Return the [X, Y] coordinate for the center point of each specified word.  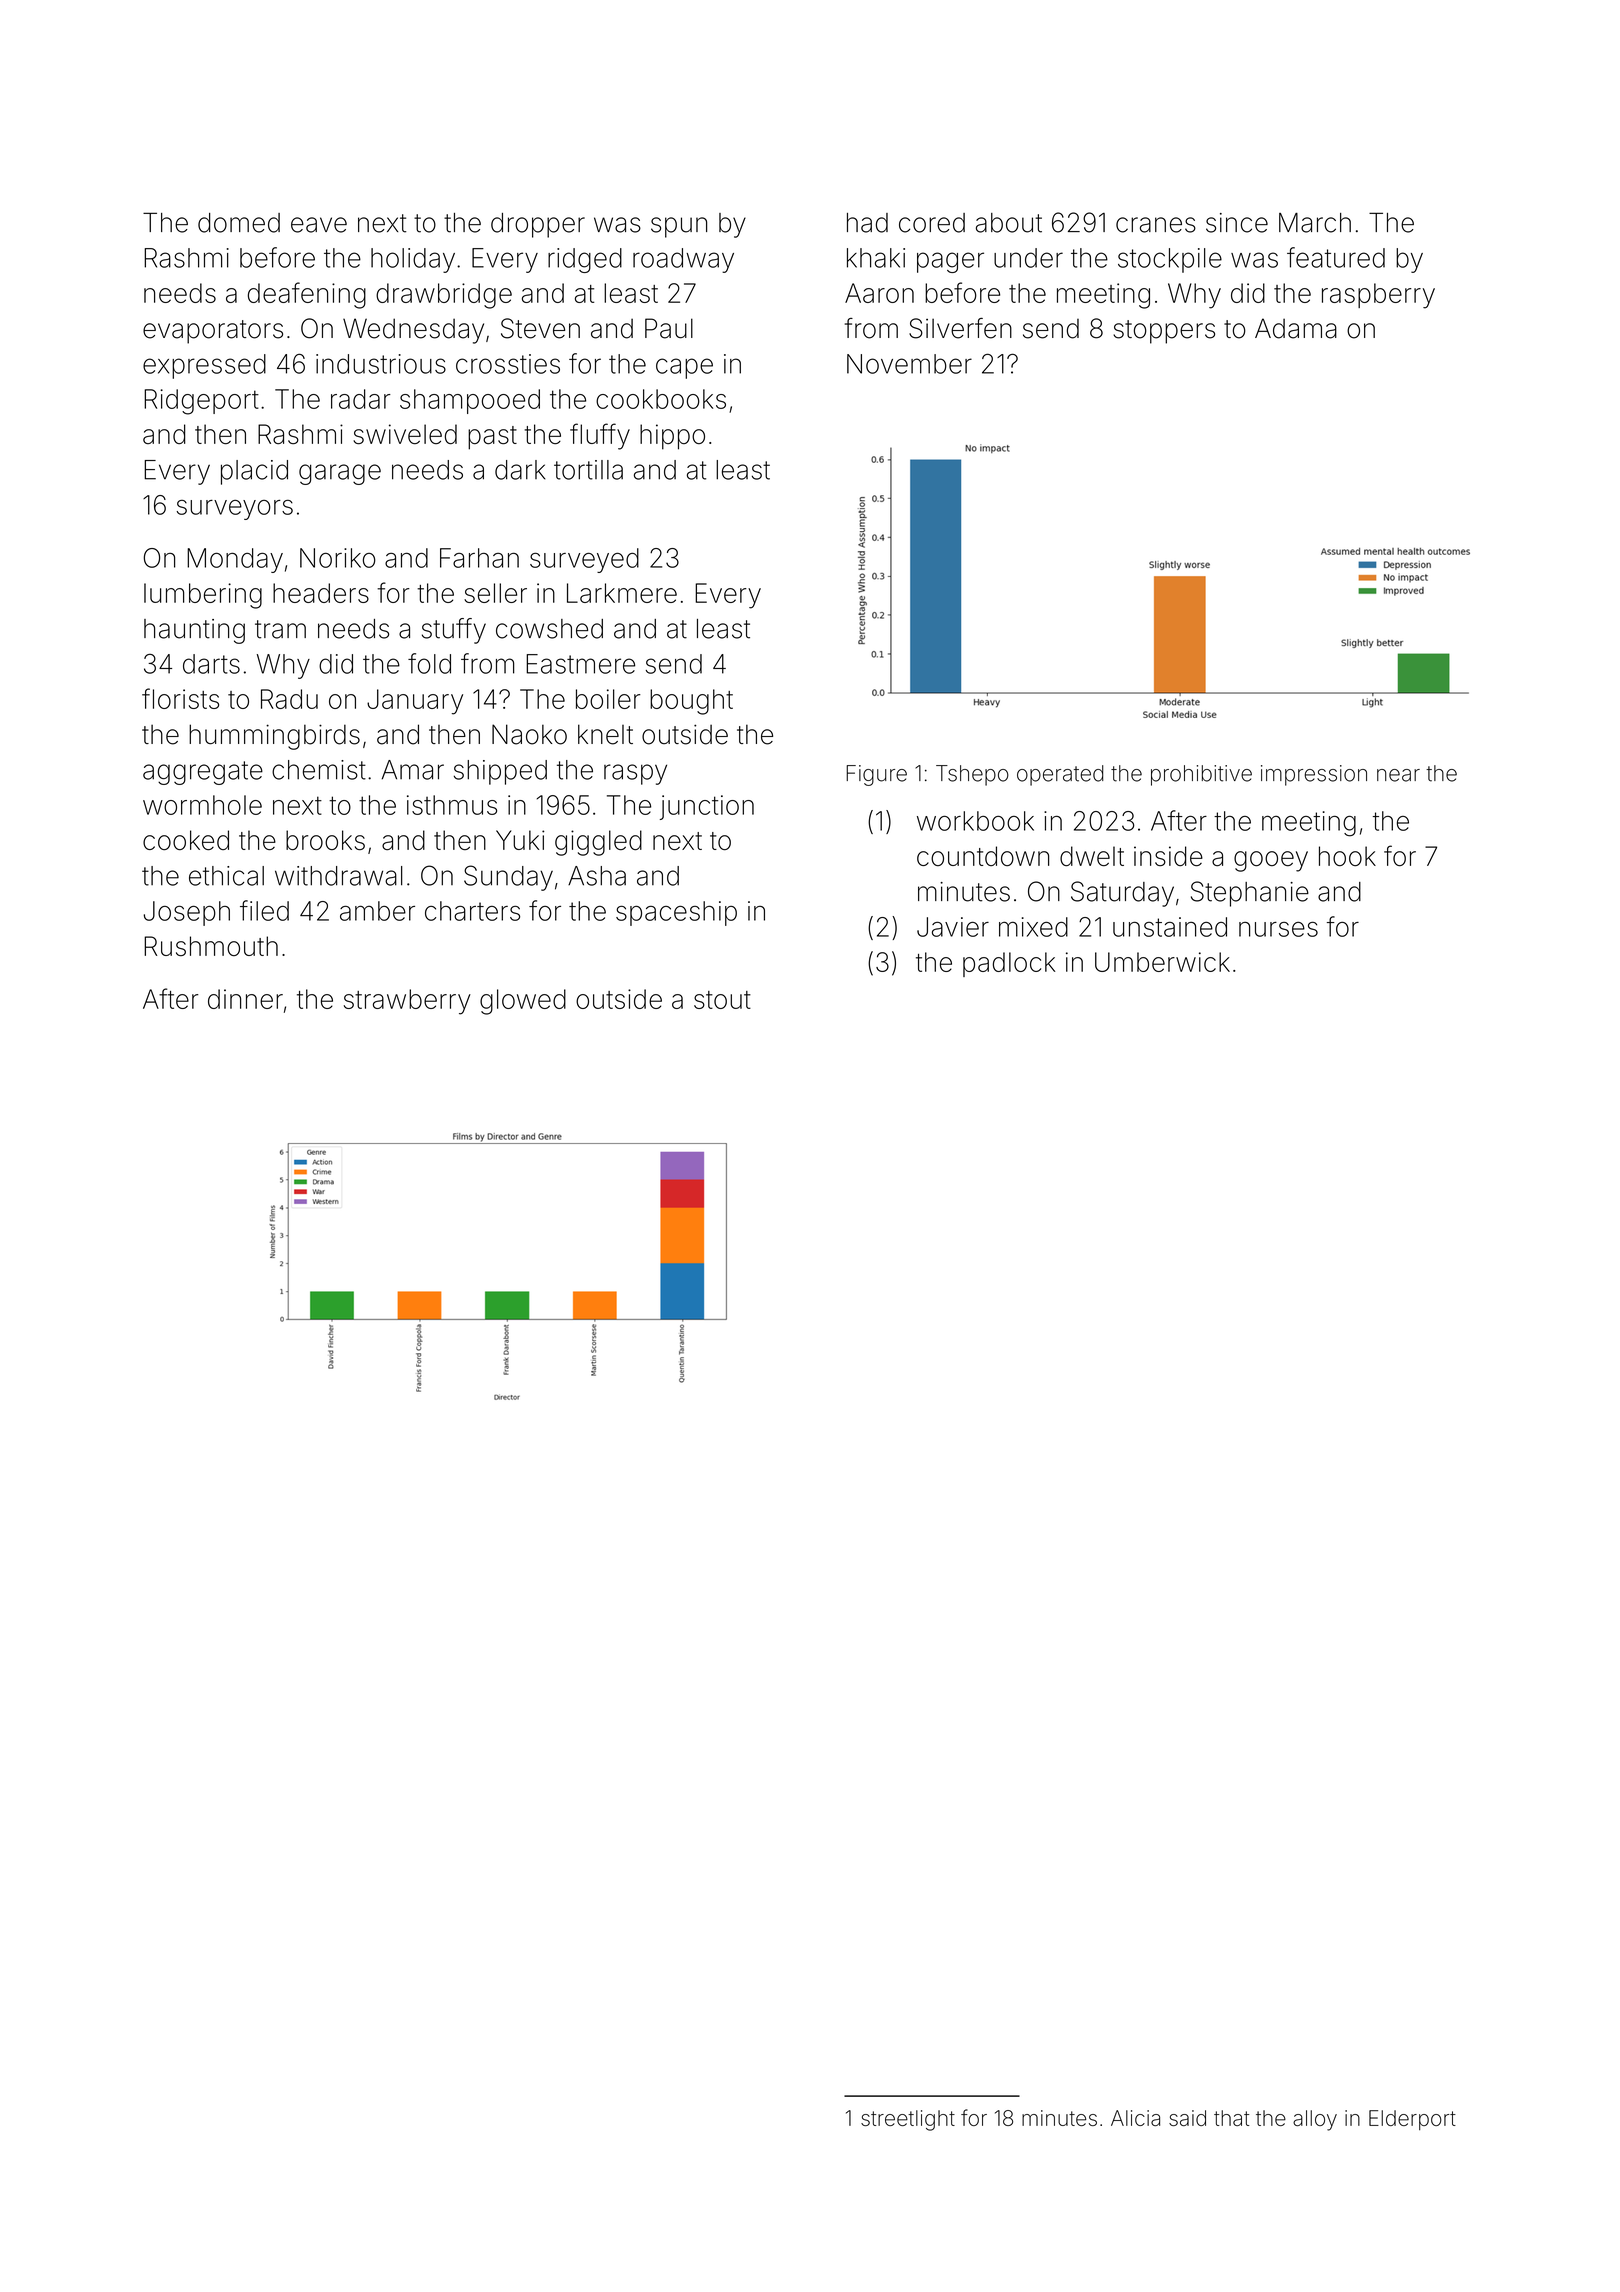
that [1231, 2118]
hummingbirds [274, 737]
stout [722, 1000]
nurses [1278, 929]
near [1398, 775]
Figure [876, 775]
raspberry [1378, 296]
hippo [672, 437]
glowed [523, 1002]
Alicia [1135, 2118]
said [1187, 2118]
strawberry [407, 1002]
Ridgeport [201, 402]
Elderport [1412, 2120]
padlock [1009, 964]
